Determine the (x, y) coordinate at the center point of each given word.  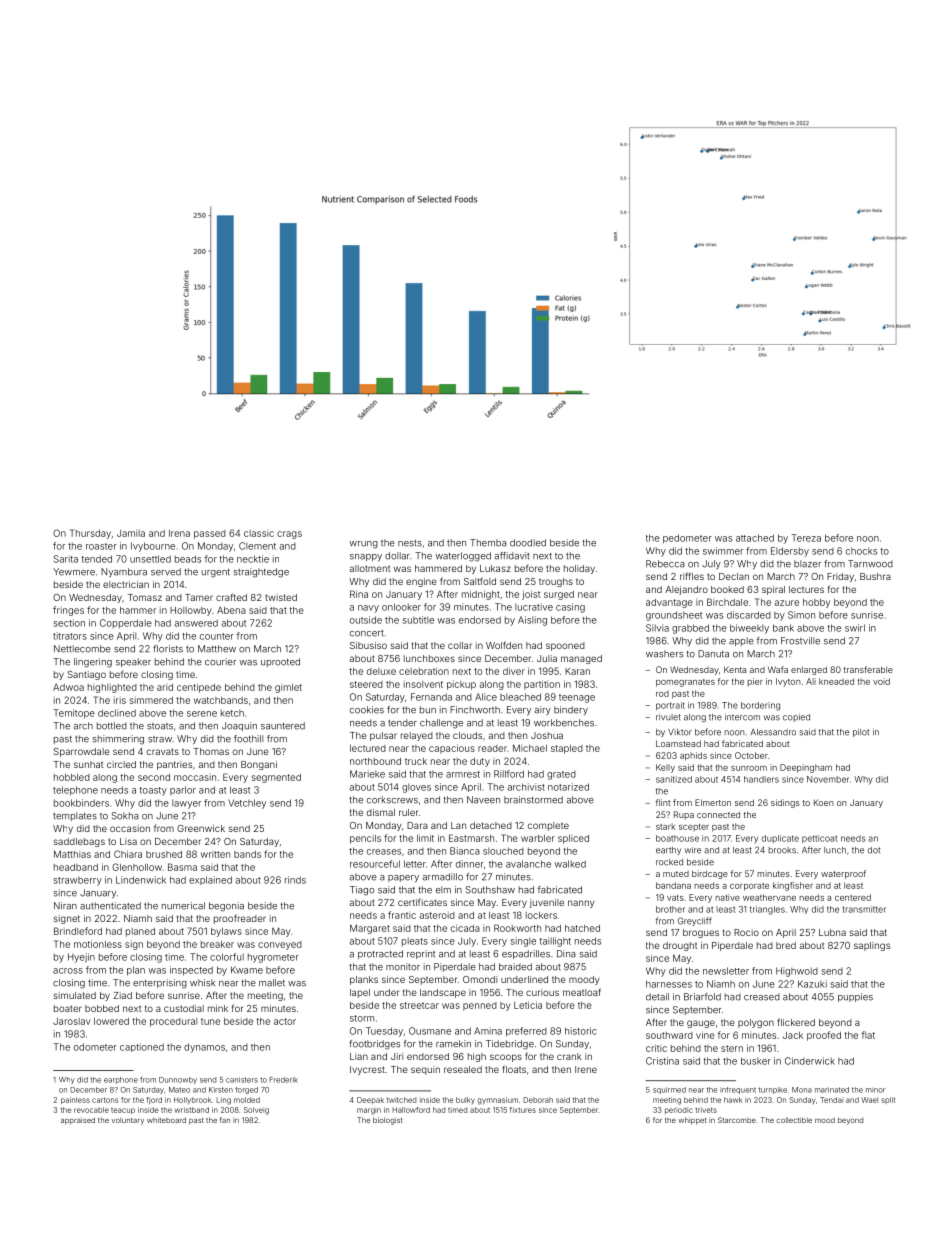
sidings (785, 803)
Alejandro (686, 590)
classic (259, 533)
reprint (421, 954)
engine (421, 582)
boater (68, 1008)
